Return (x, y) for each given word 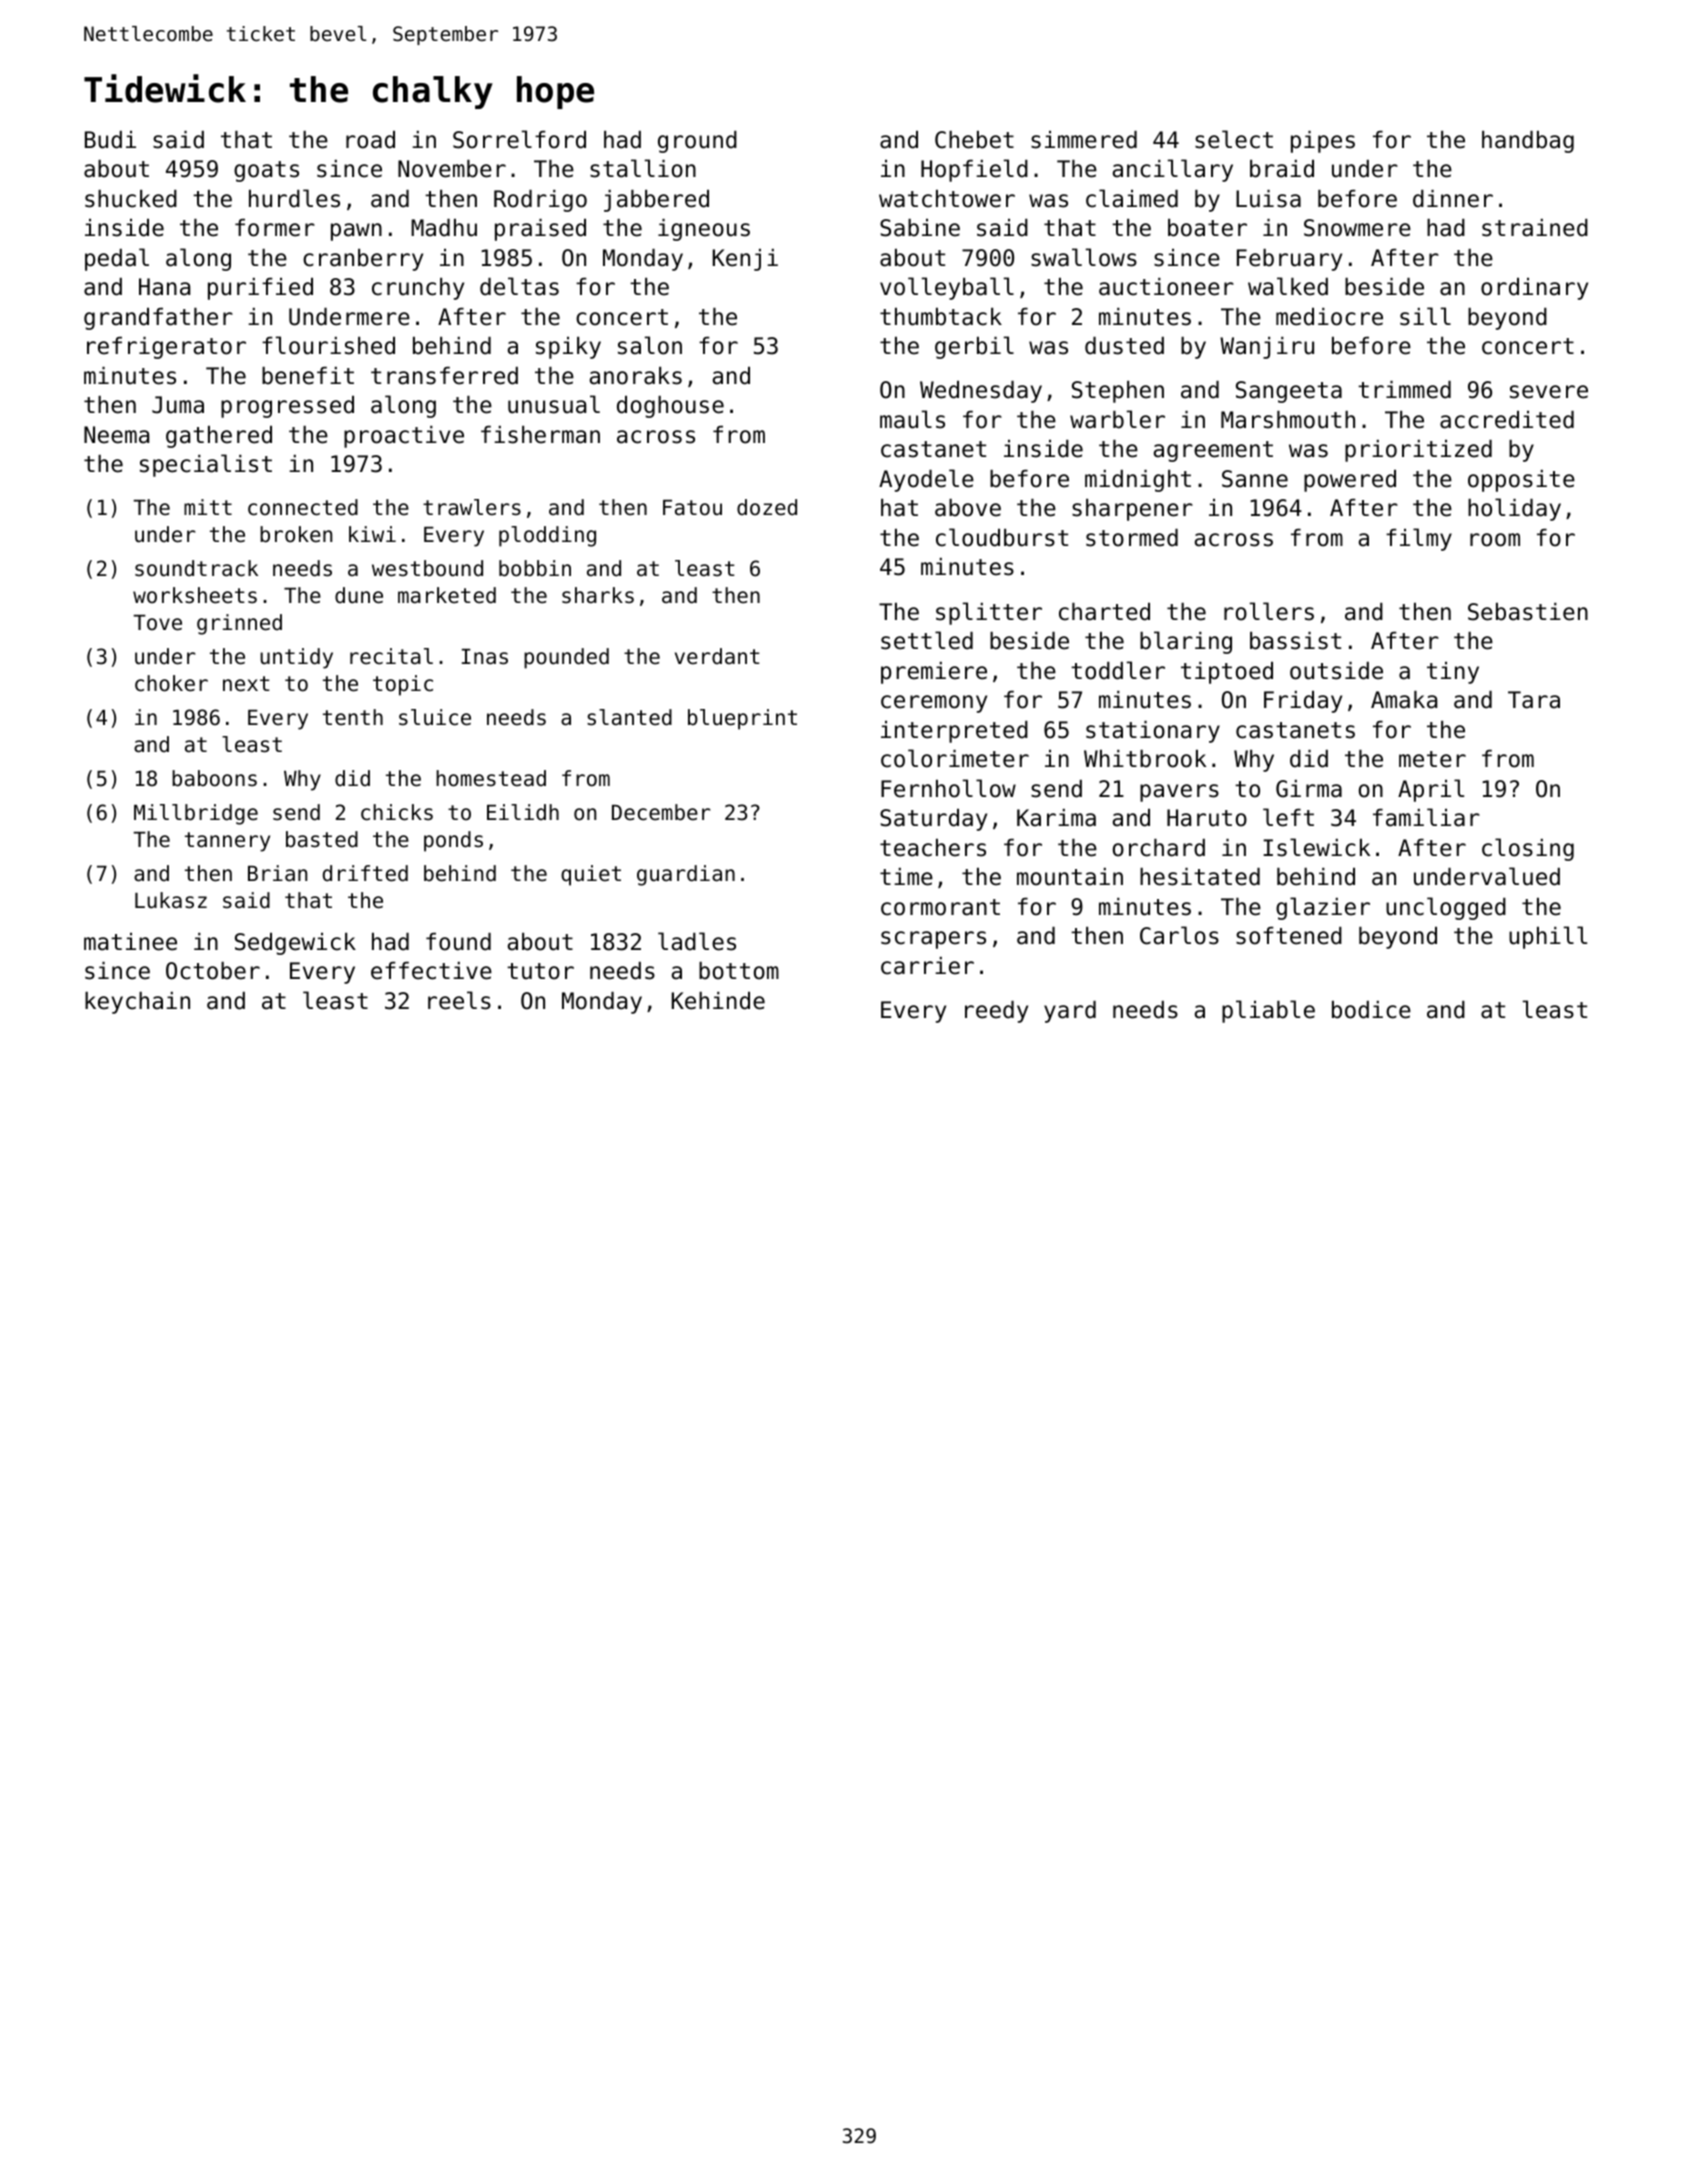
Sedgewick (295, 944)
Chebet (974, 140)
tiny (1453, 673)
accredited (1507, 420)
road (370, 140)
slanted (629, 717)
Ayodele (926, 480)
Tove (157, 623)
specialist (206, 465)
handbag (1528, 142)
